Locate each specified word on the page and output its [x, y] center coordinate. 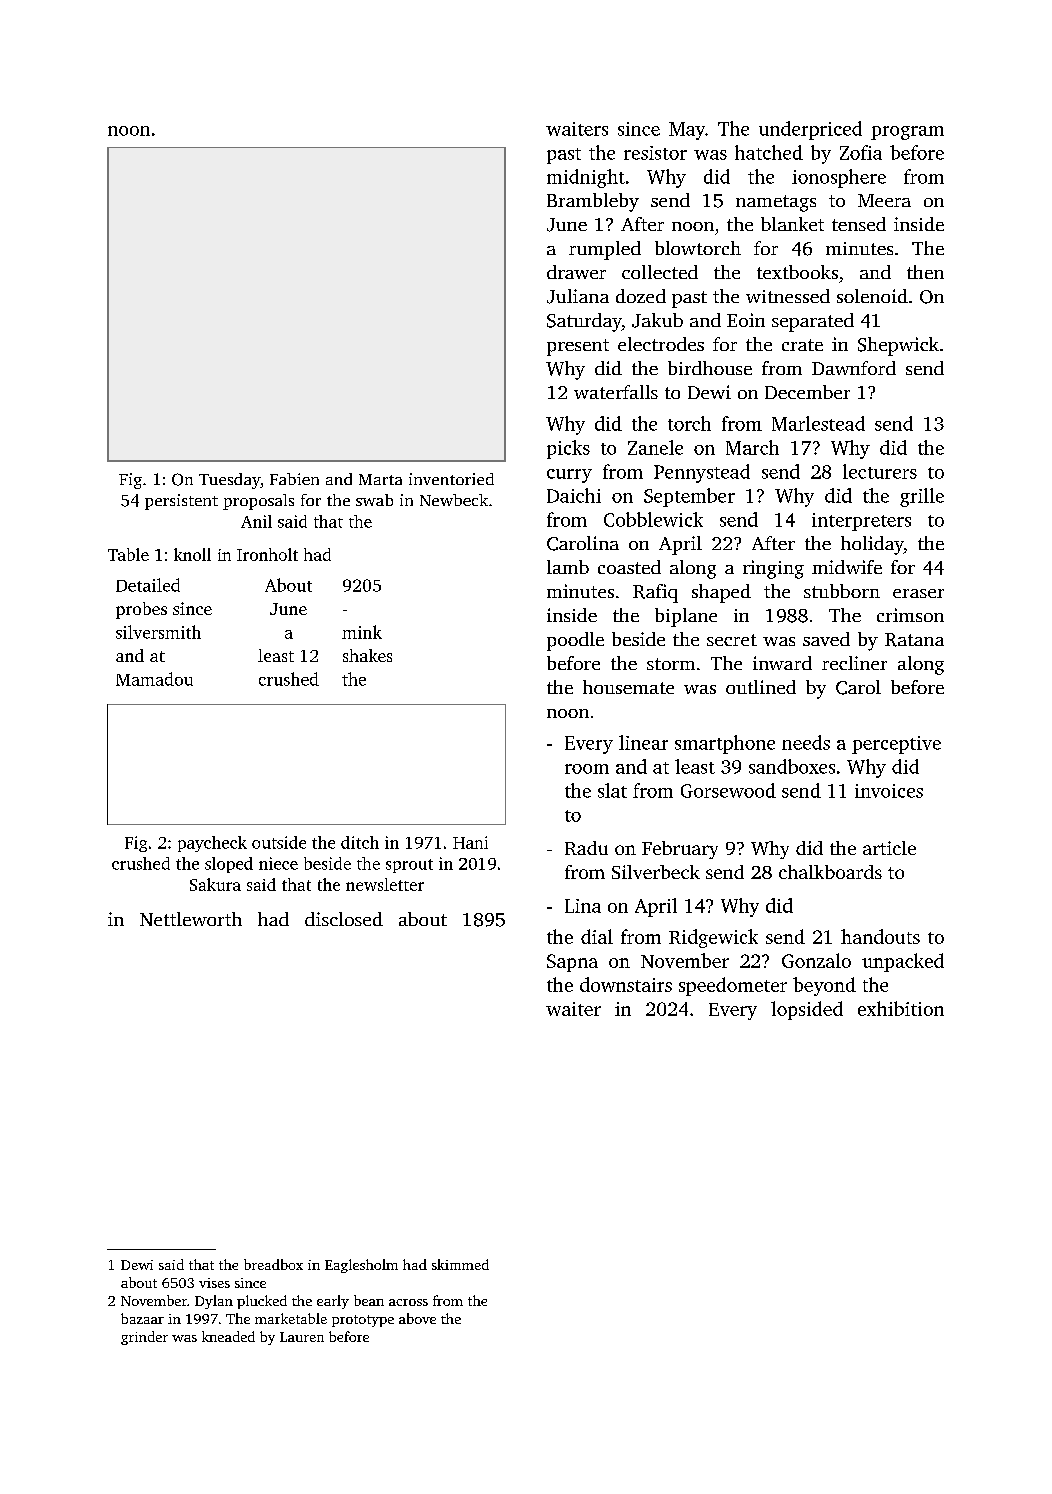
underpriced [810, 130]
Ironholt [267, 554]
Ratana [914, 640]
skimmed [460, 1264]
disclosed [344, 919]
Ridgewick [713, 938]
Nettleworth [191, 919]
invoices [889, 791]
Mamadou [154, 679]
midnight [586, 178]
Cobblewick [653, 519]
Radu [586, 848]
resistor [655, 153]
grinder [144, 1338]
